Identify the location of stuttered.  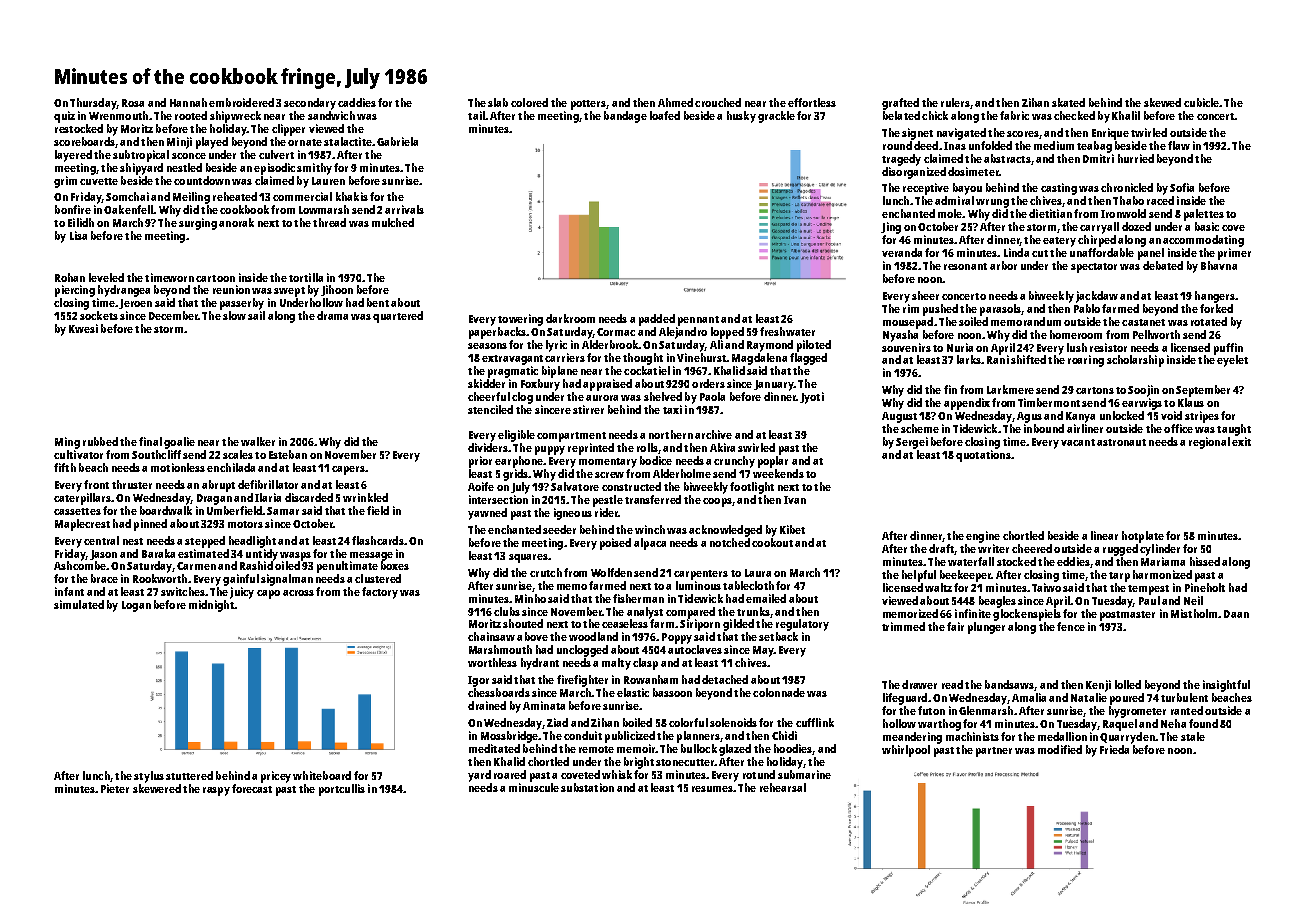
(189, 775).
